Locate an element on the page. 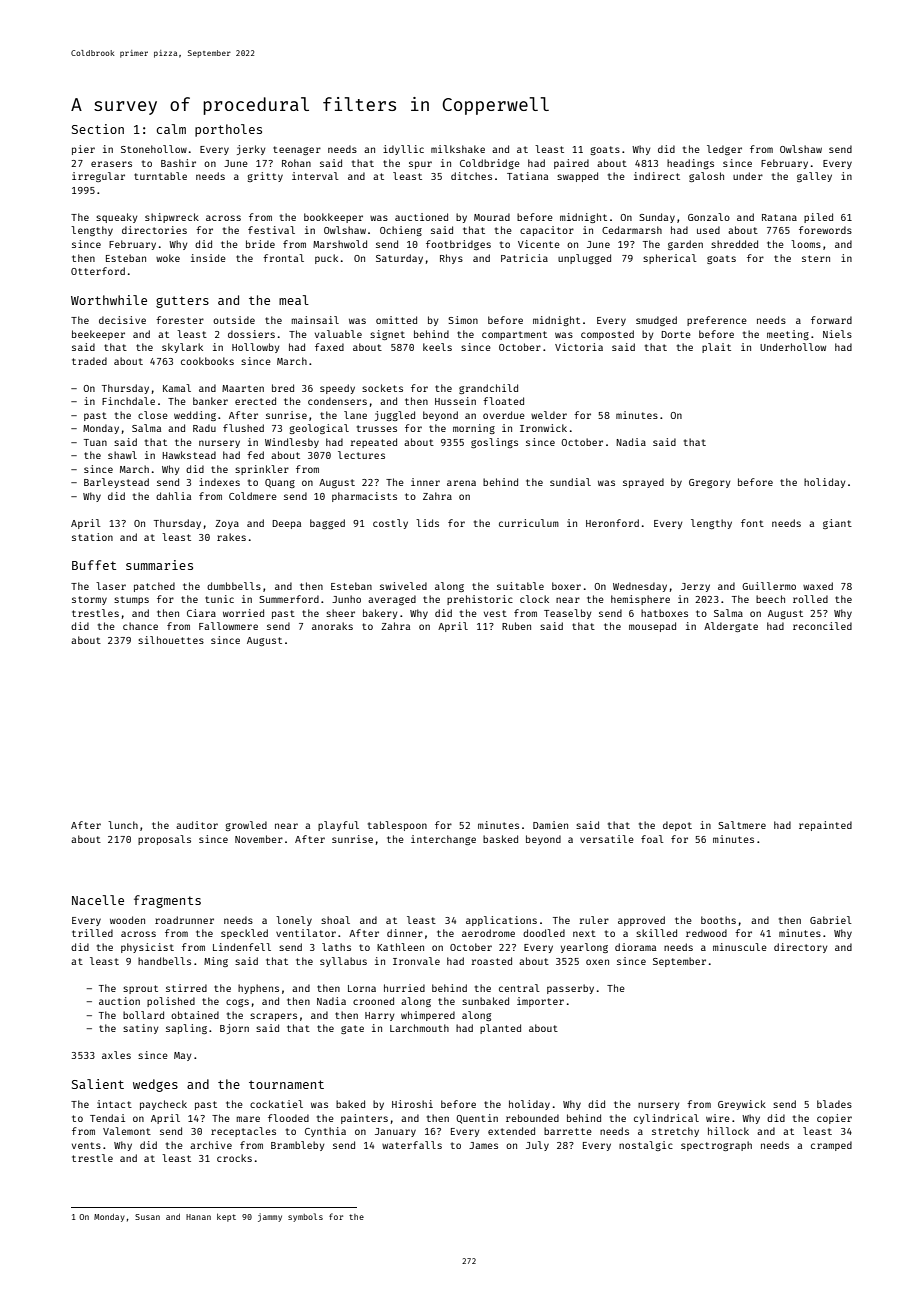  crocks is located at coordinates (234, 1158).
